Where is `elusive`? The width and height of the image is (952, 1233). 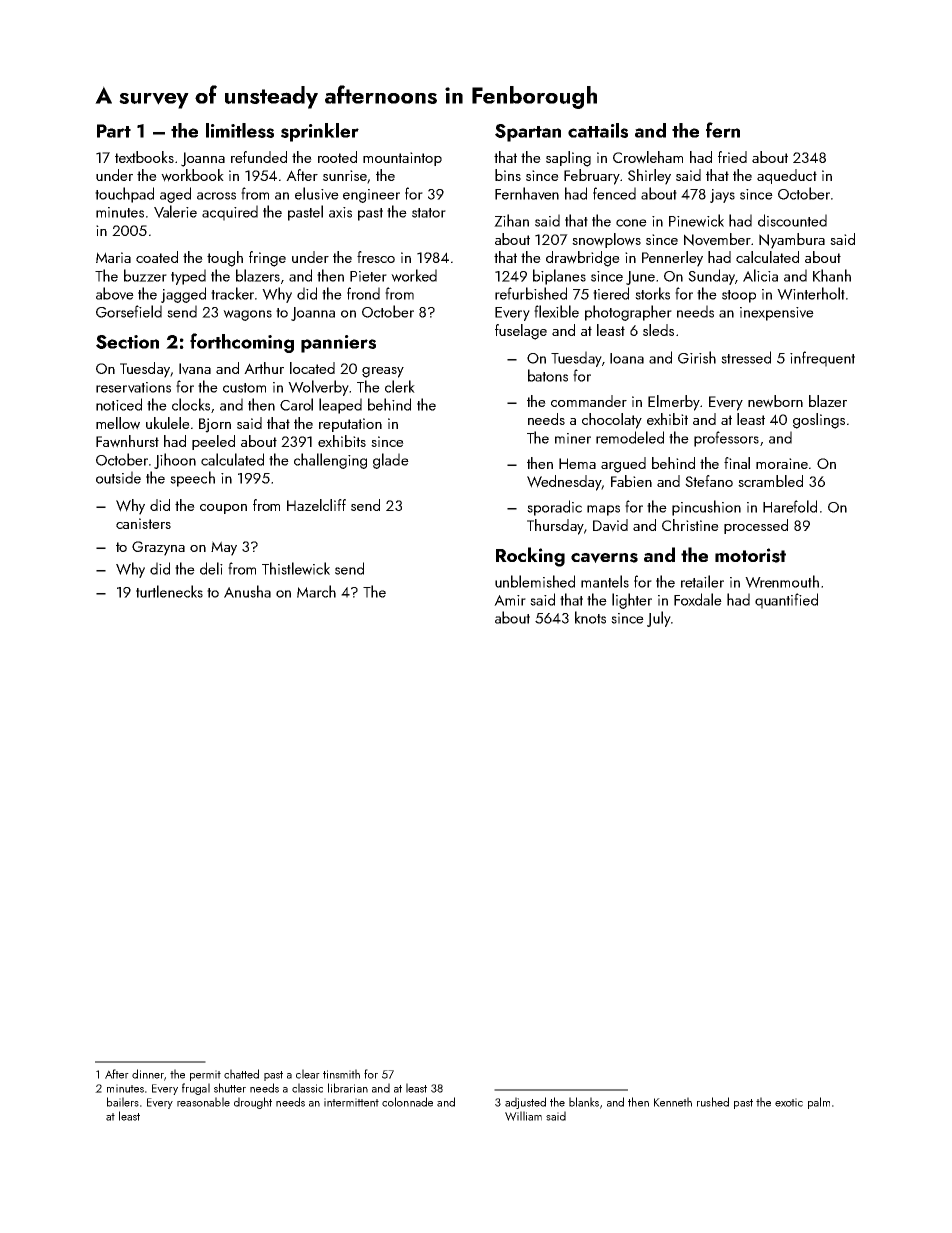
elusive is located at coordinates (317, 193).
